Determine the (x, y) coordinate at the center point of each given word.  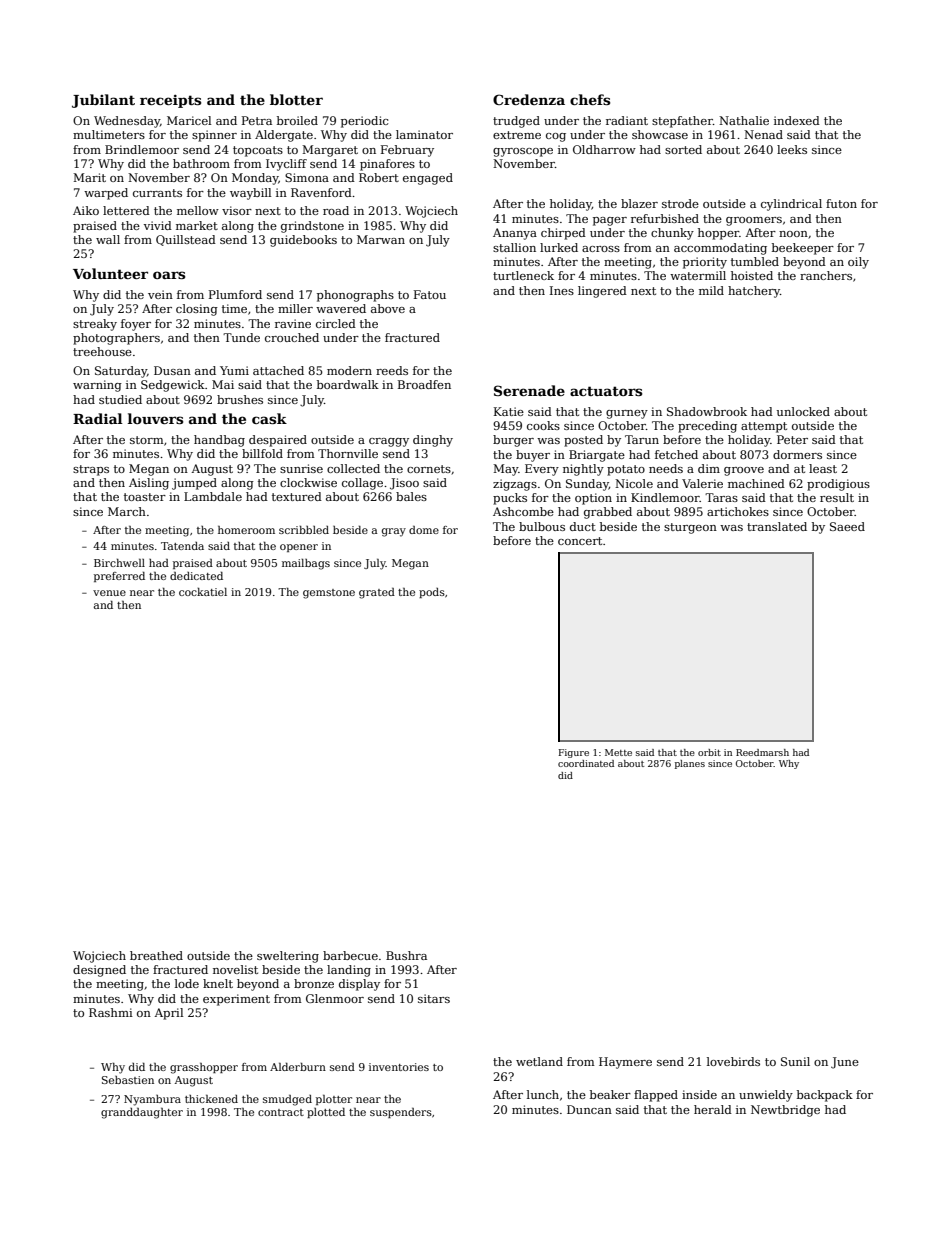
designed (99, 971)
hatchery (754, 292)
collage (362, 484)
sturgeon (690, 528)
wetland (539, 1061)
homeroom (246, 530)
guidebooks (303, 241)
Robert (379, 177)
